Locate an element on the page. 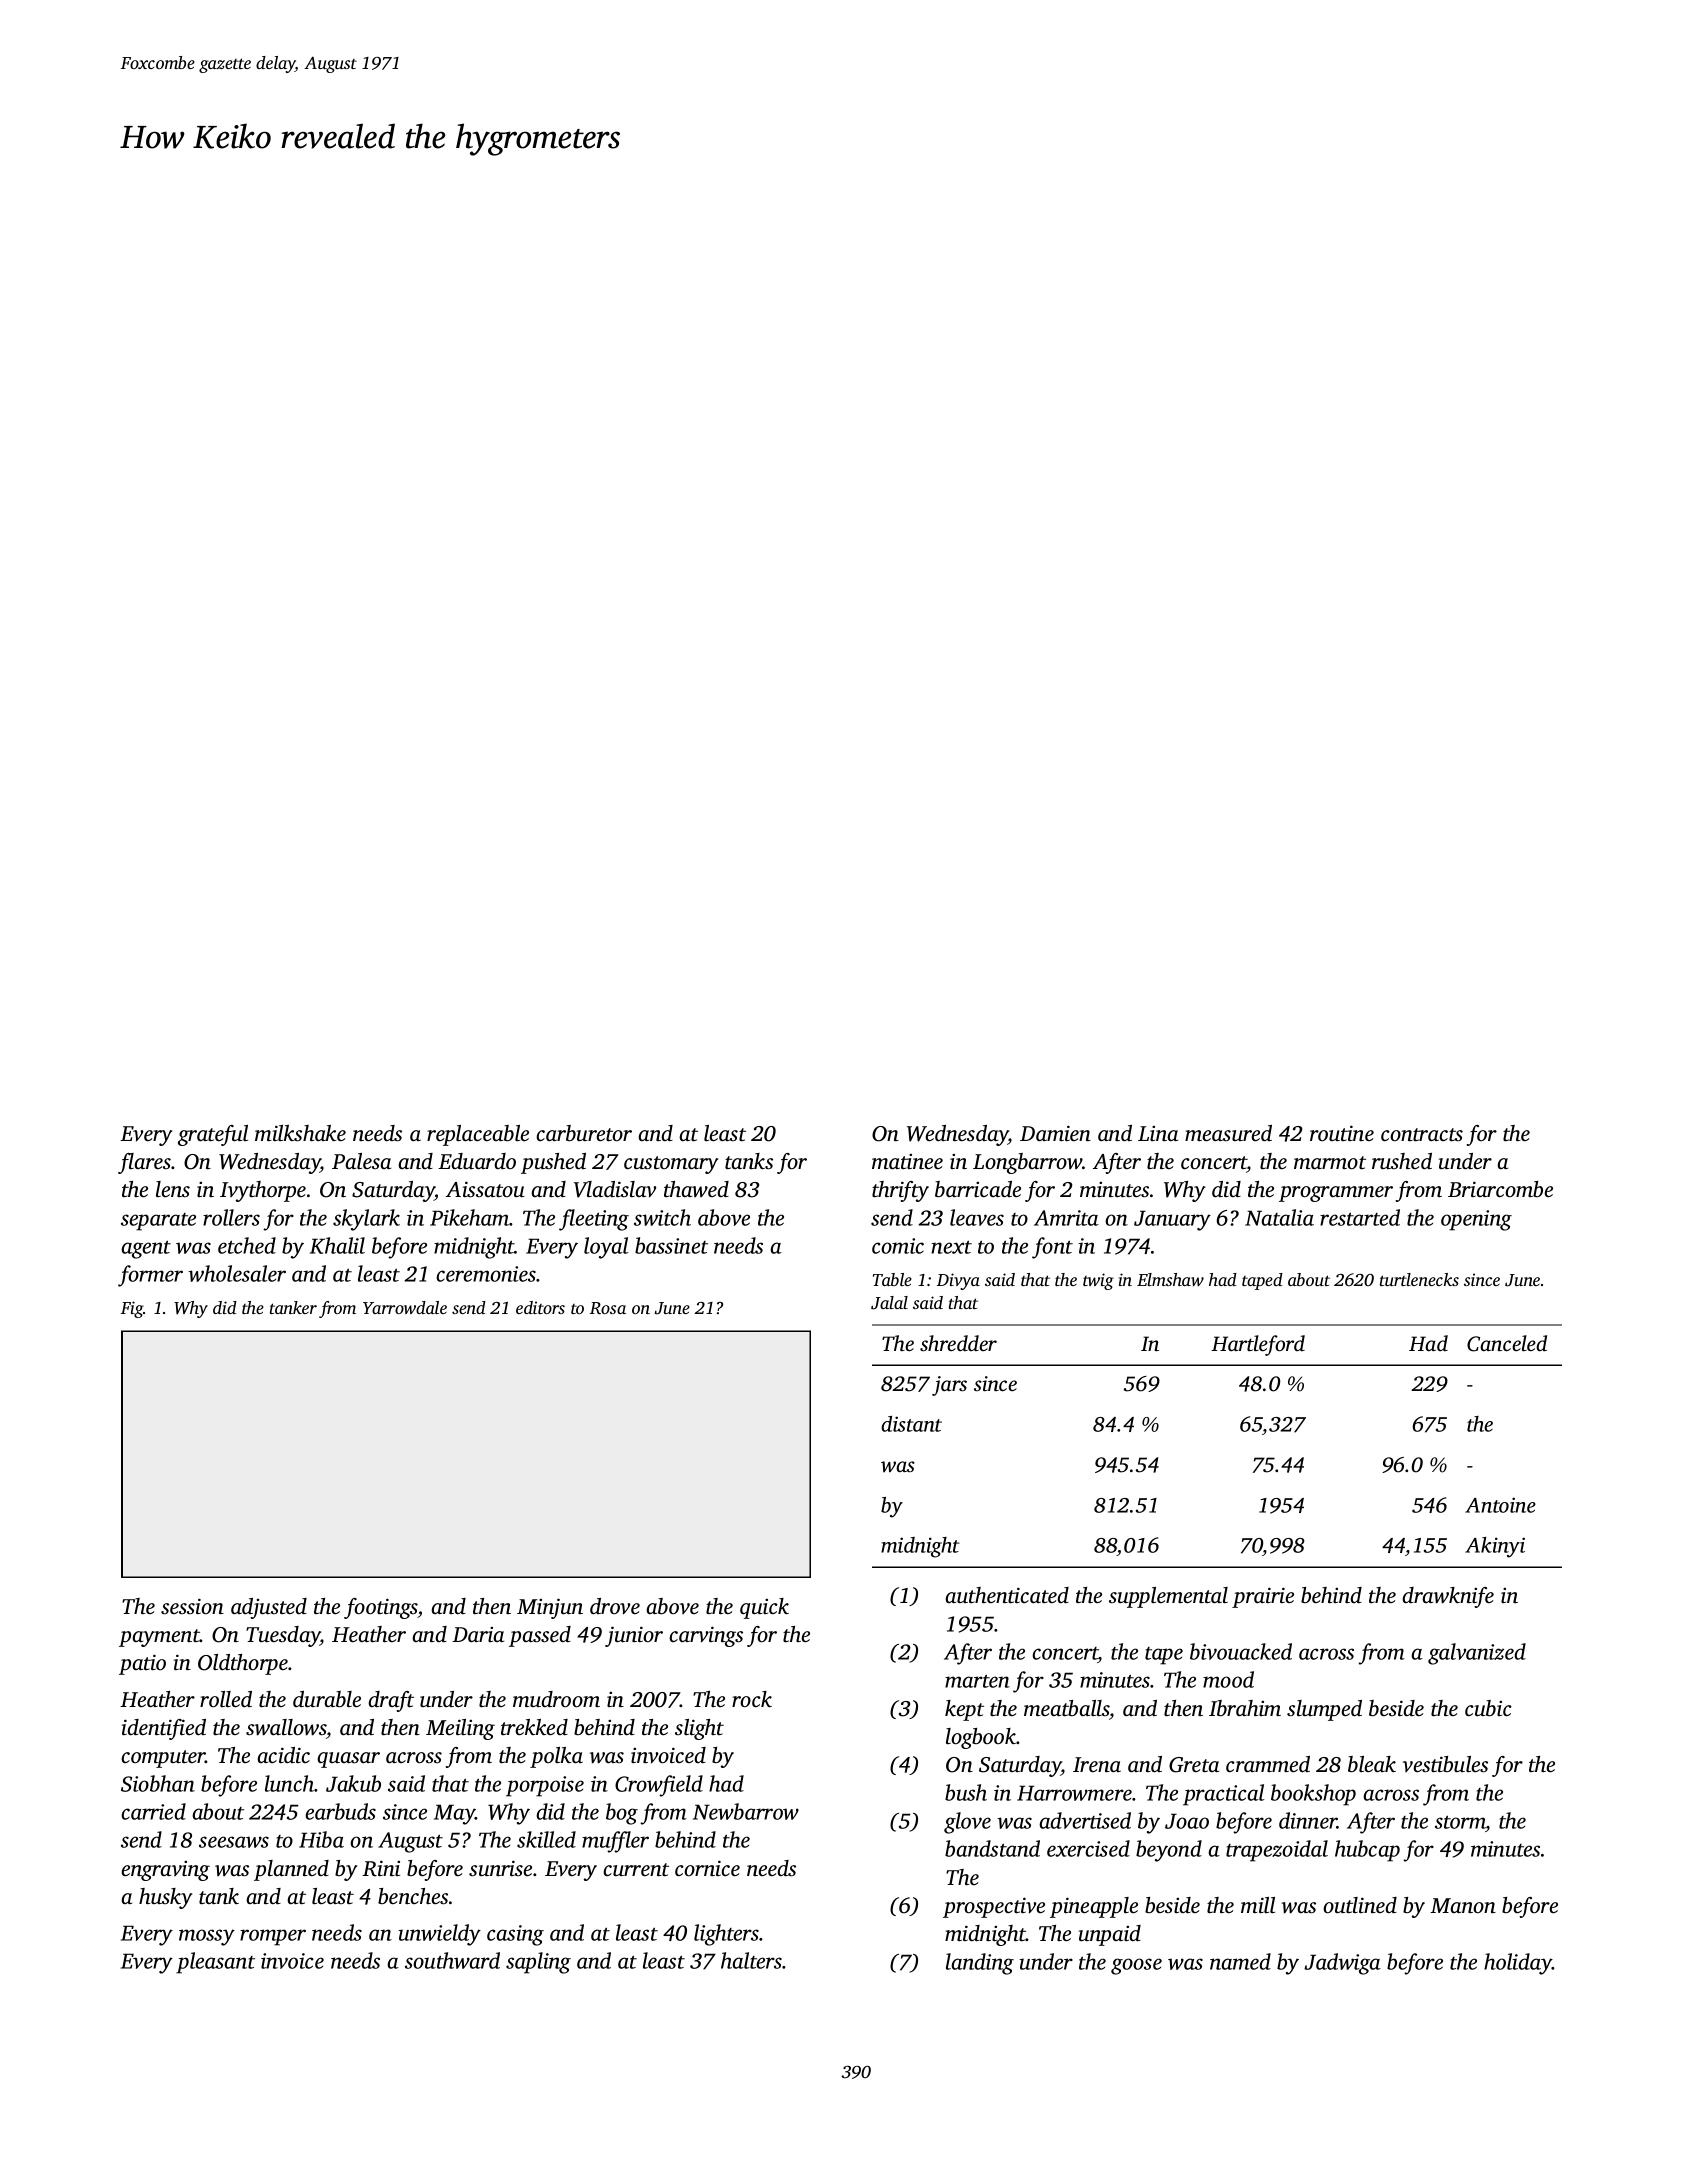 Image resolution: width=1683 pixels, height=2178 pixels. Ibrahim is located at coordinates (1245, 1708).
